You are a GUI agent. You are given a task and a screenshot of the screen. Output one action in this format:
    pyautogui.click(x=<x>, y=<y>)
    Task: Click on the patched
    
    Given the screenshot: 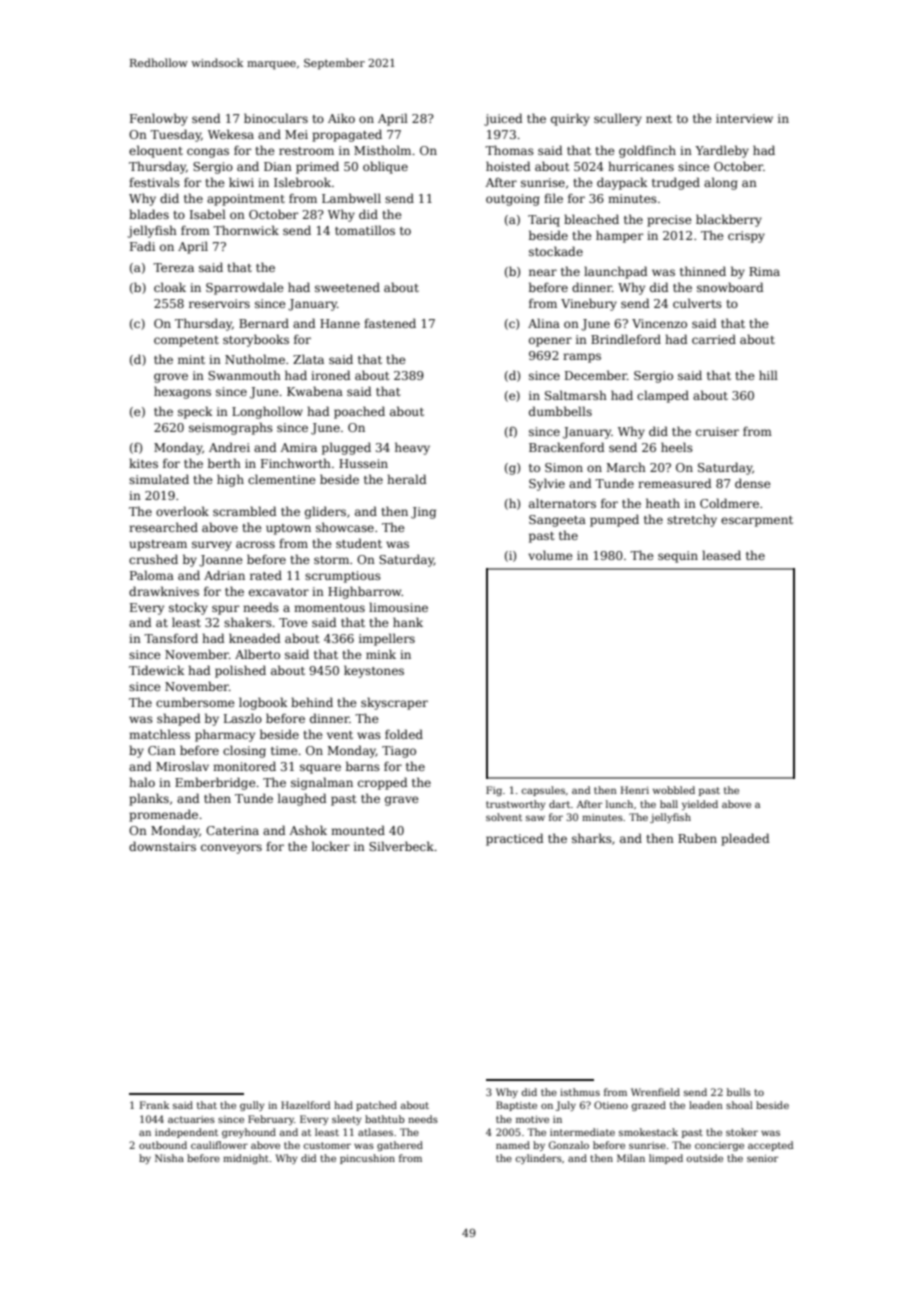 What is the action you would take?
    pyautogui.click(x=376, y=1106)
